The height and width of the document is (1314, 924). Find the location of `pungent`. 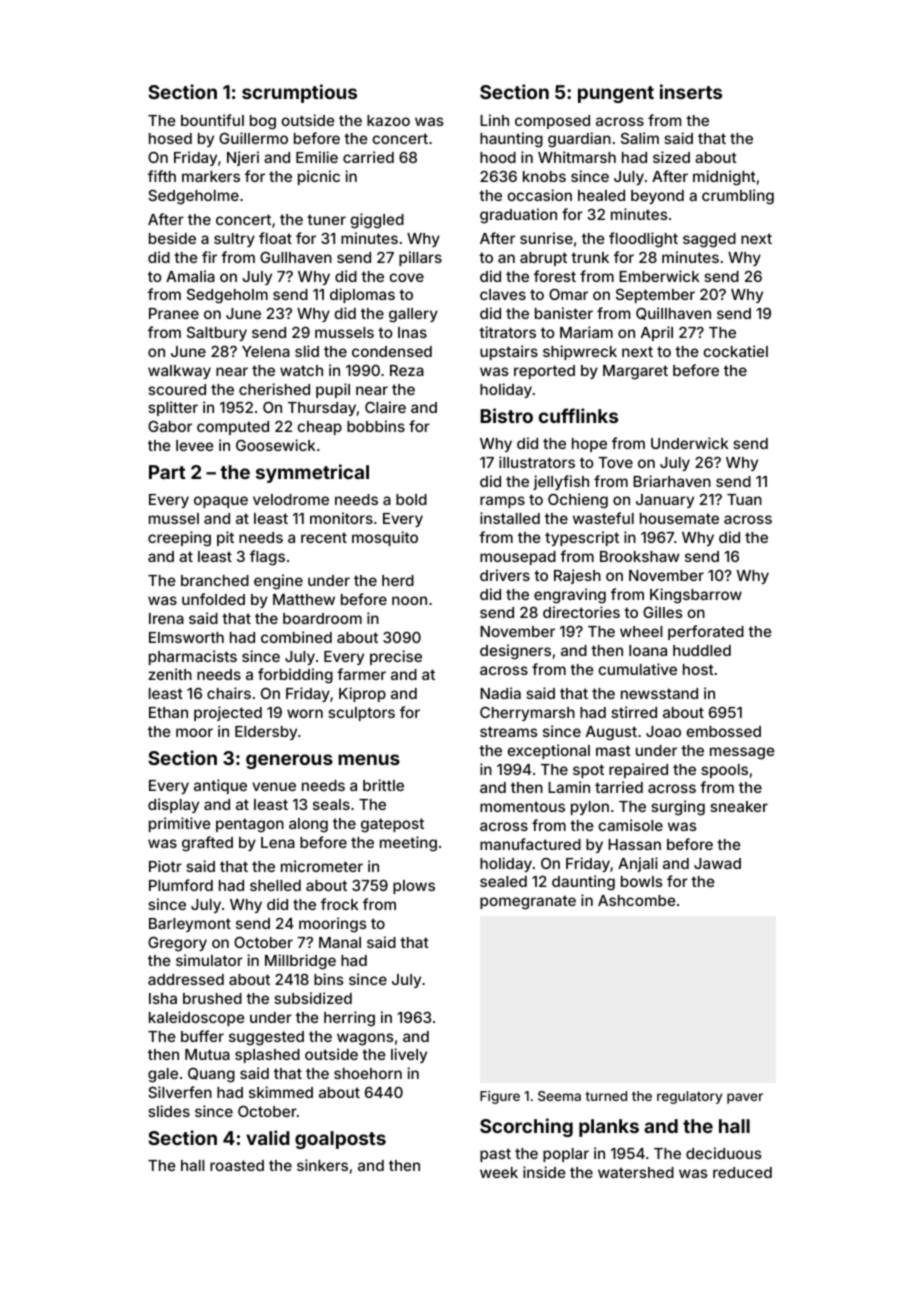

pungent is located at coordinates (616, 94).
